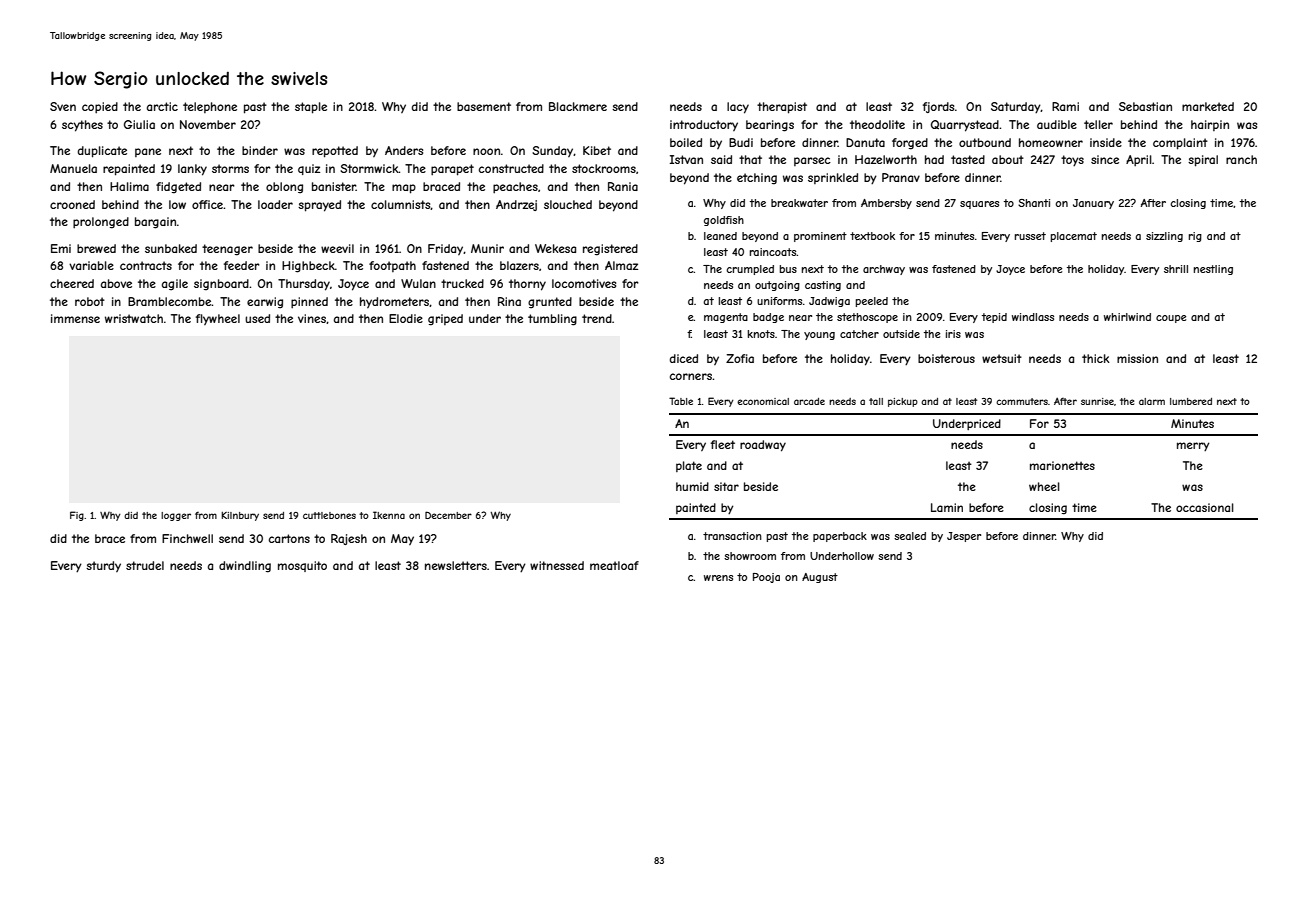 The height and width of the screenshot is (924, 1308). I want to click on vines, so click(312, 318).
